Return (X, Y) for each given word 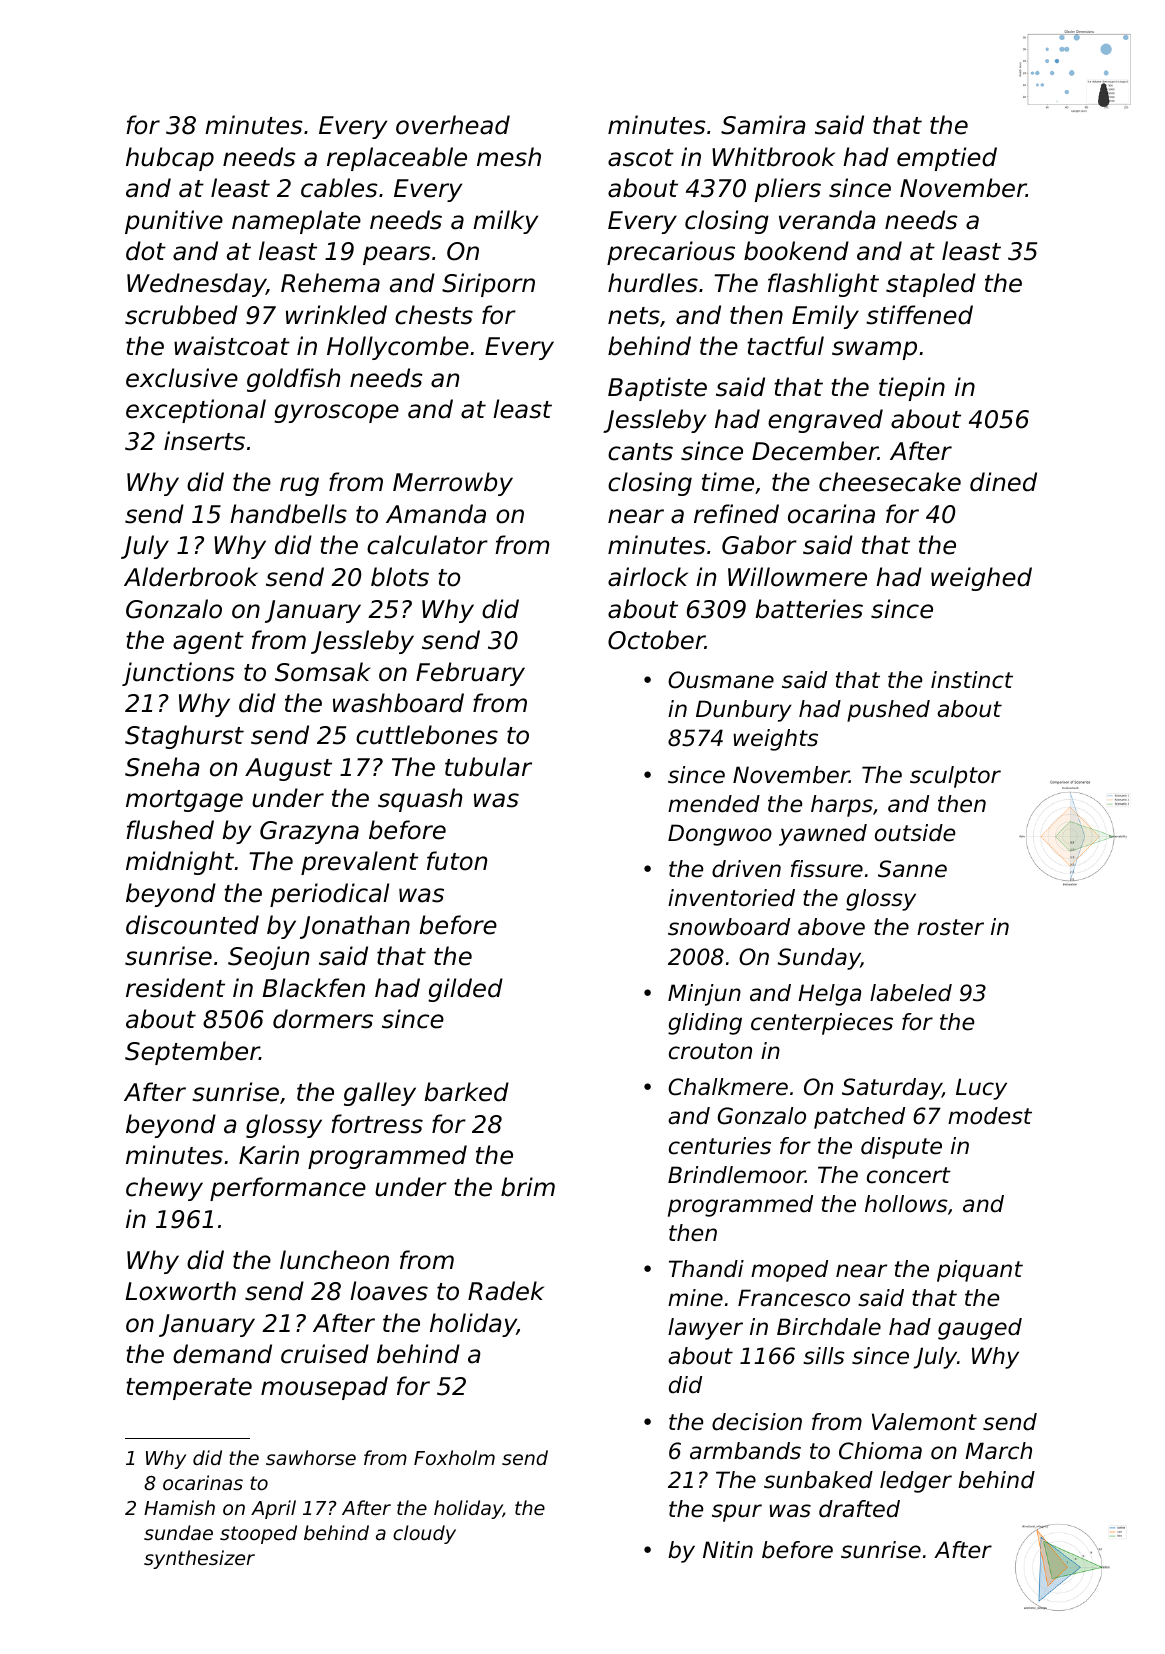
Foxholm (454, 1457)
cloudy (424, 1534)
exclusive (182, 378)
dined (1003, 482)
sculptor (955, 777)
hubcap (170, 159)
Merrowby (453, 484)
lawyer (705, 1329)
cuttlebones (427, 735)
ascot (641, 158)
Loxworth (181, 1291)
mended (714, 804)
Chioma (880, 1451)
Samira (763, 125)
